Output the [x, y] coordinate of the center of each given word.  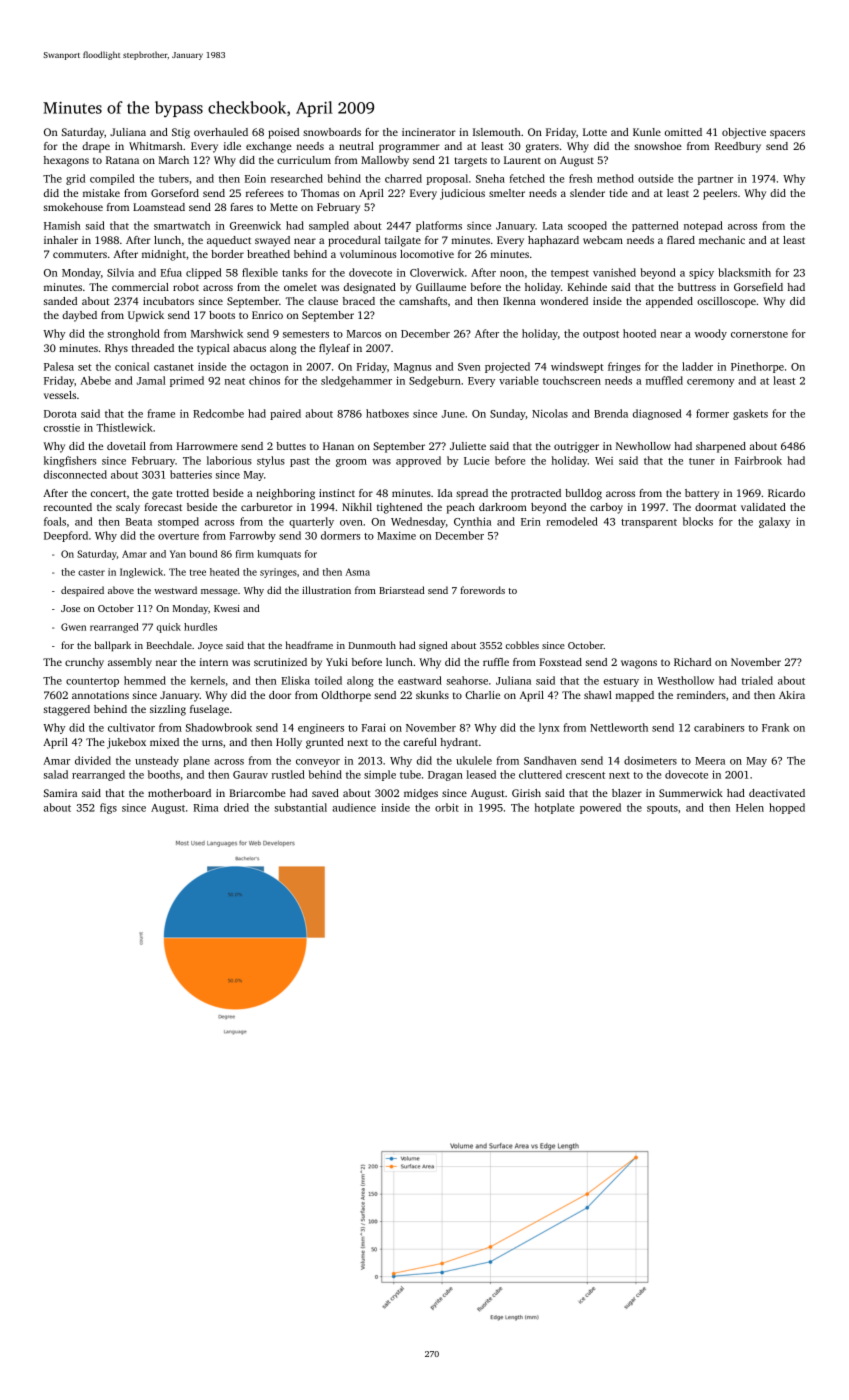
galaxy [774, 522]
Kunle [647, 132]
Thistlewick [124, 427]
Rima [206, 808]
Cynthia [473, 522]
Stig [181, 133]
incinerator [429, 132]
